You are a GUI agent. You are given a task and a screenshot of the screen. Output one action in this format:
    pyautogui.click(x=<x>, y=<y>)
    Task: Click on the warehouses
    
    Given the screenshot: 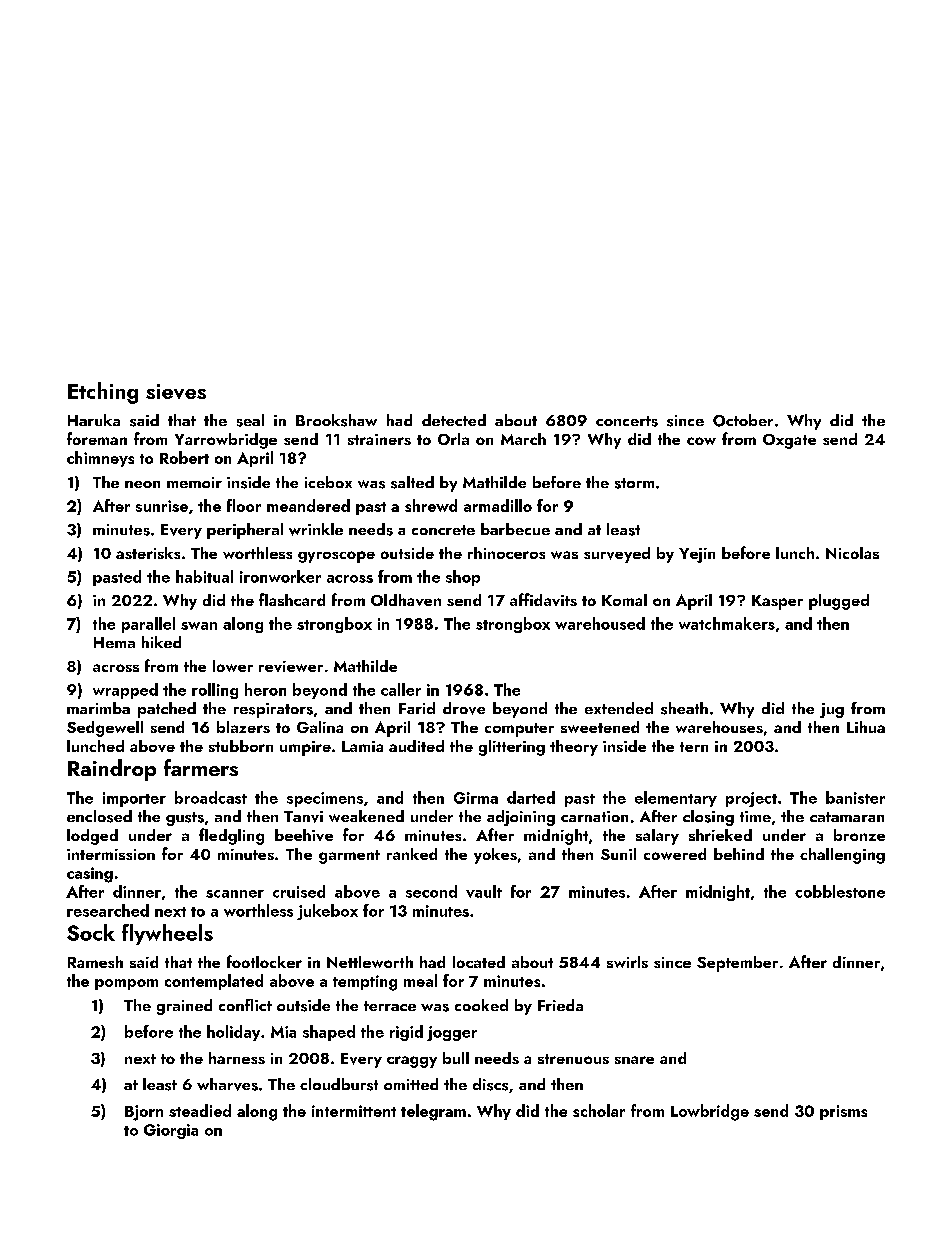 What is the action you would take?
    pyautogui.click(x=719, y=727)
